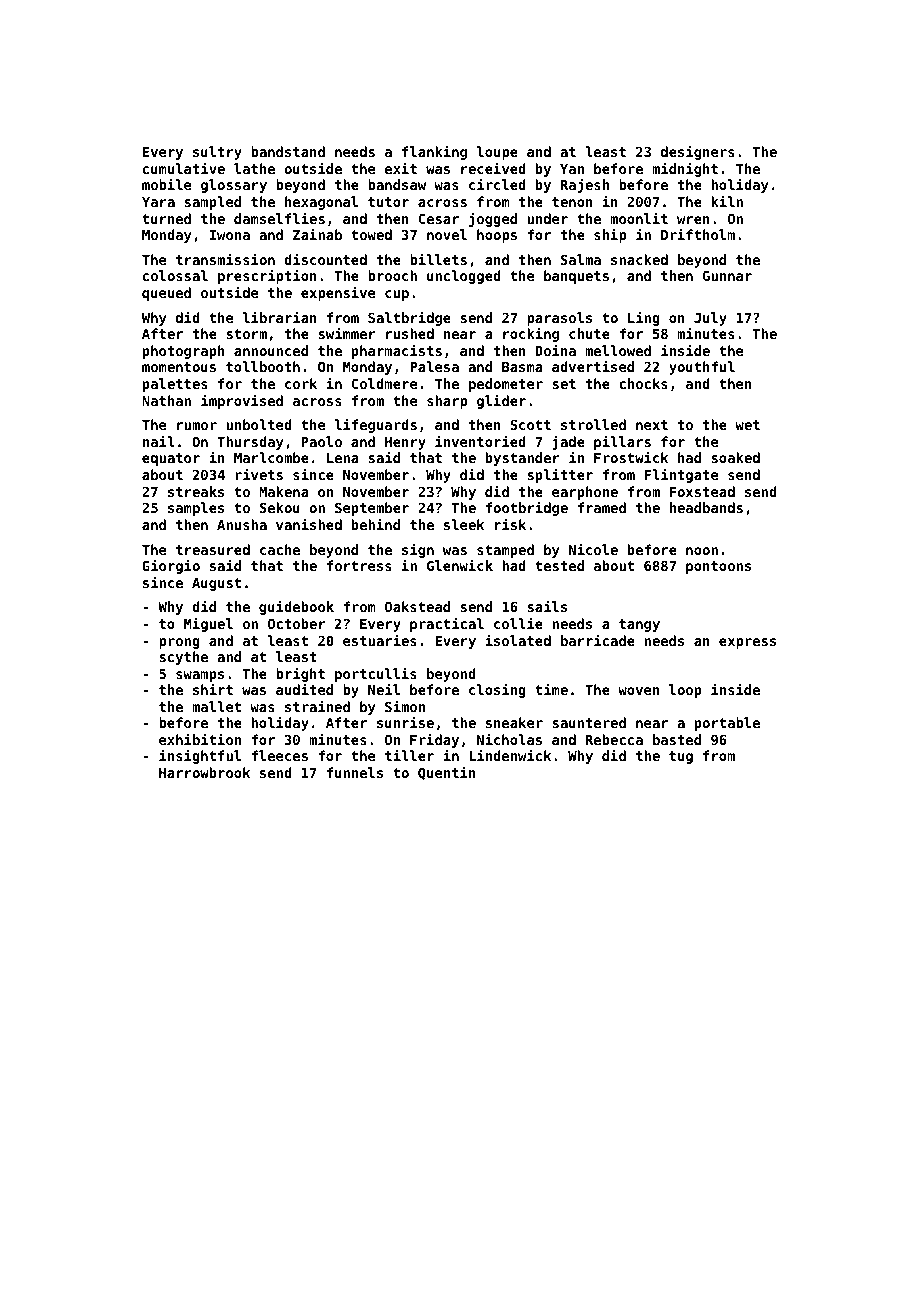 This page has height=1314, width=924. Describe the element at coordinates (710, 319) in the page. I see `July` at that location.
